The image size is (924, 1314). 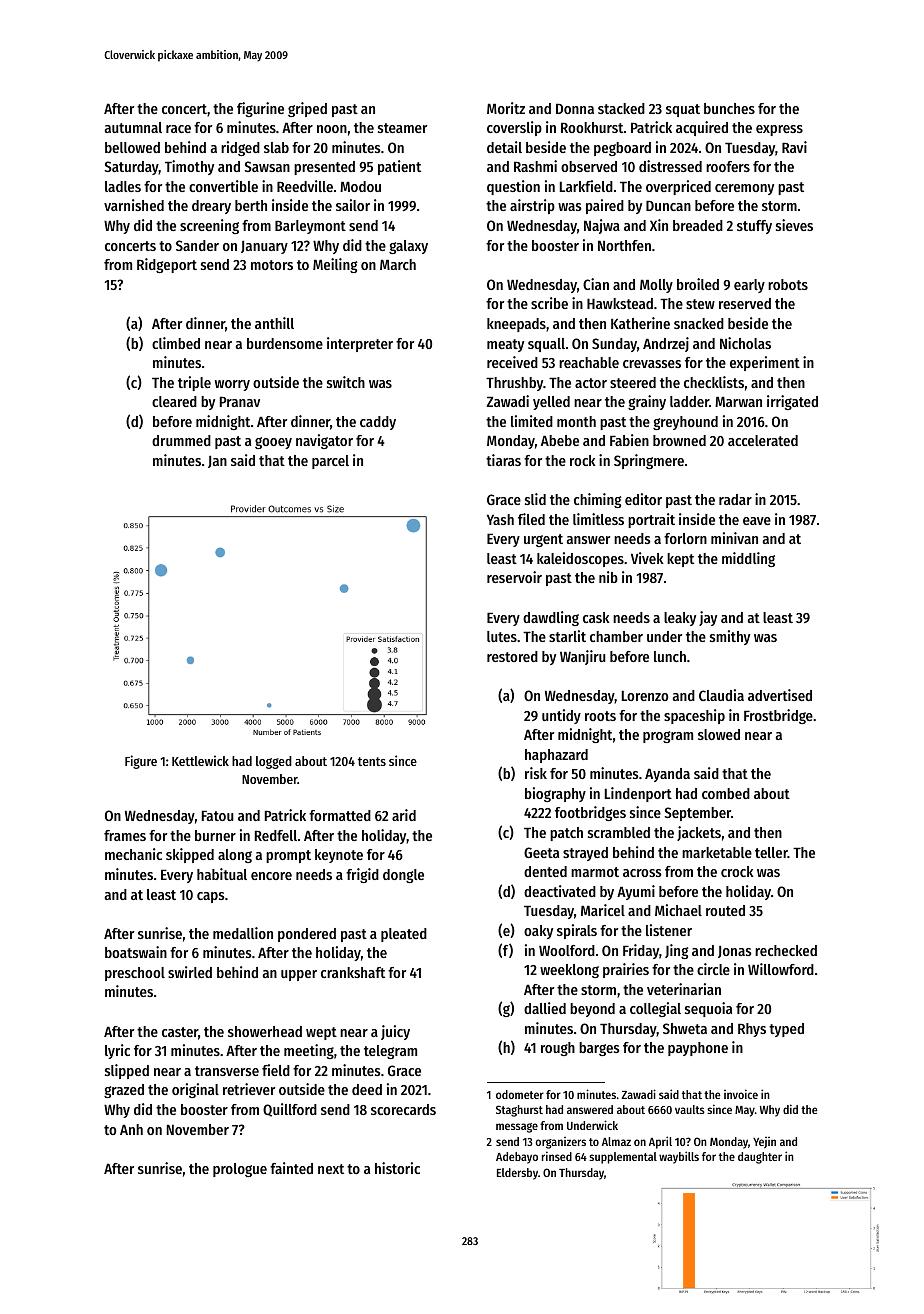 I want to click on Meiling, so click(x=335, y=265).
